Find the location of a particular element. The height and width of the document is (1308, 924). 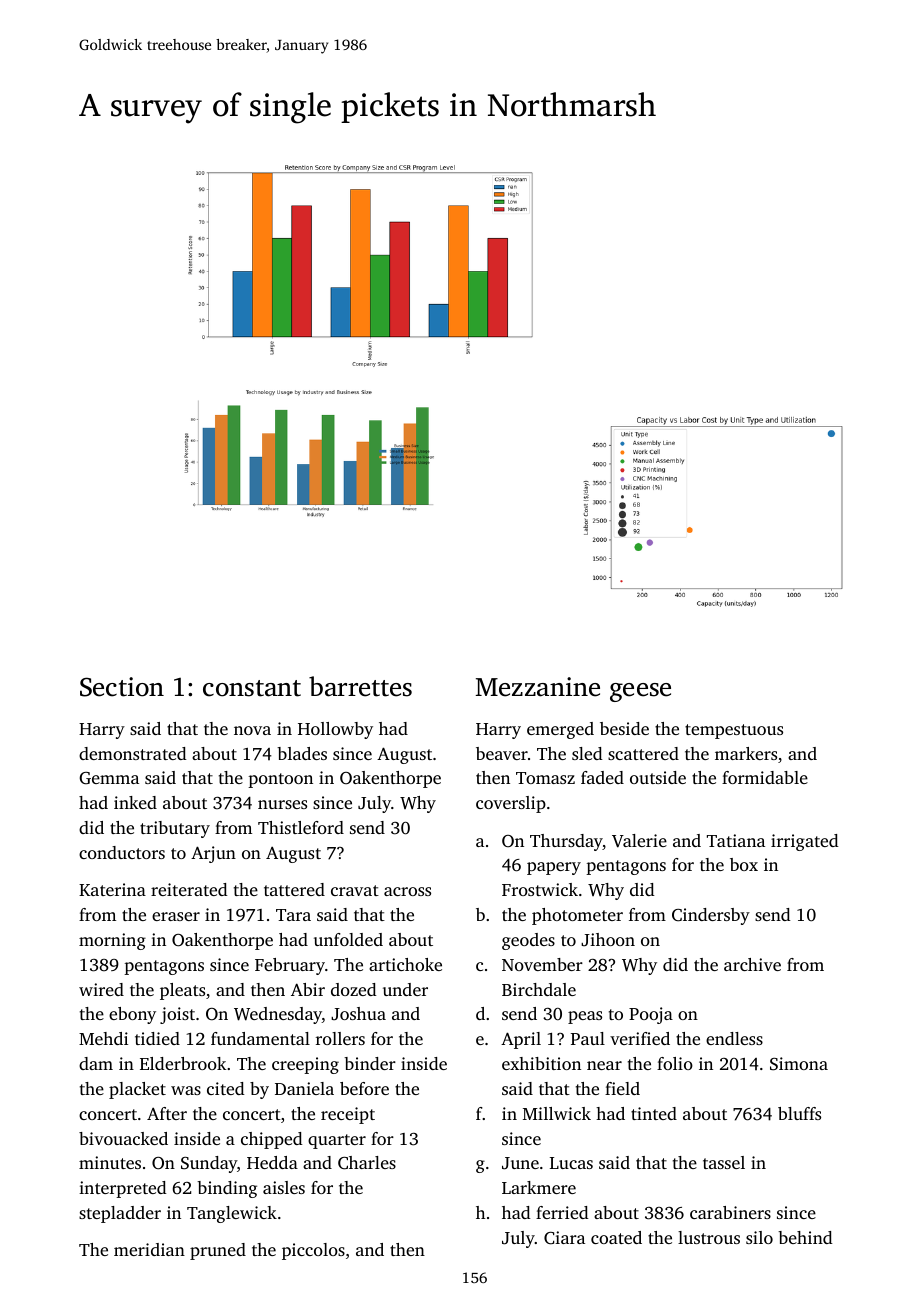

bluffs is located at coordinates (799, 1113).
